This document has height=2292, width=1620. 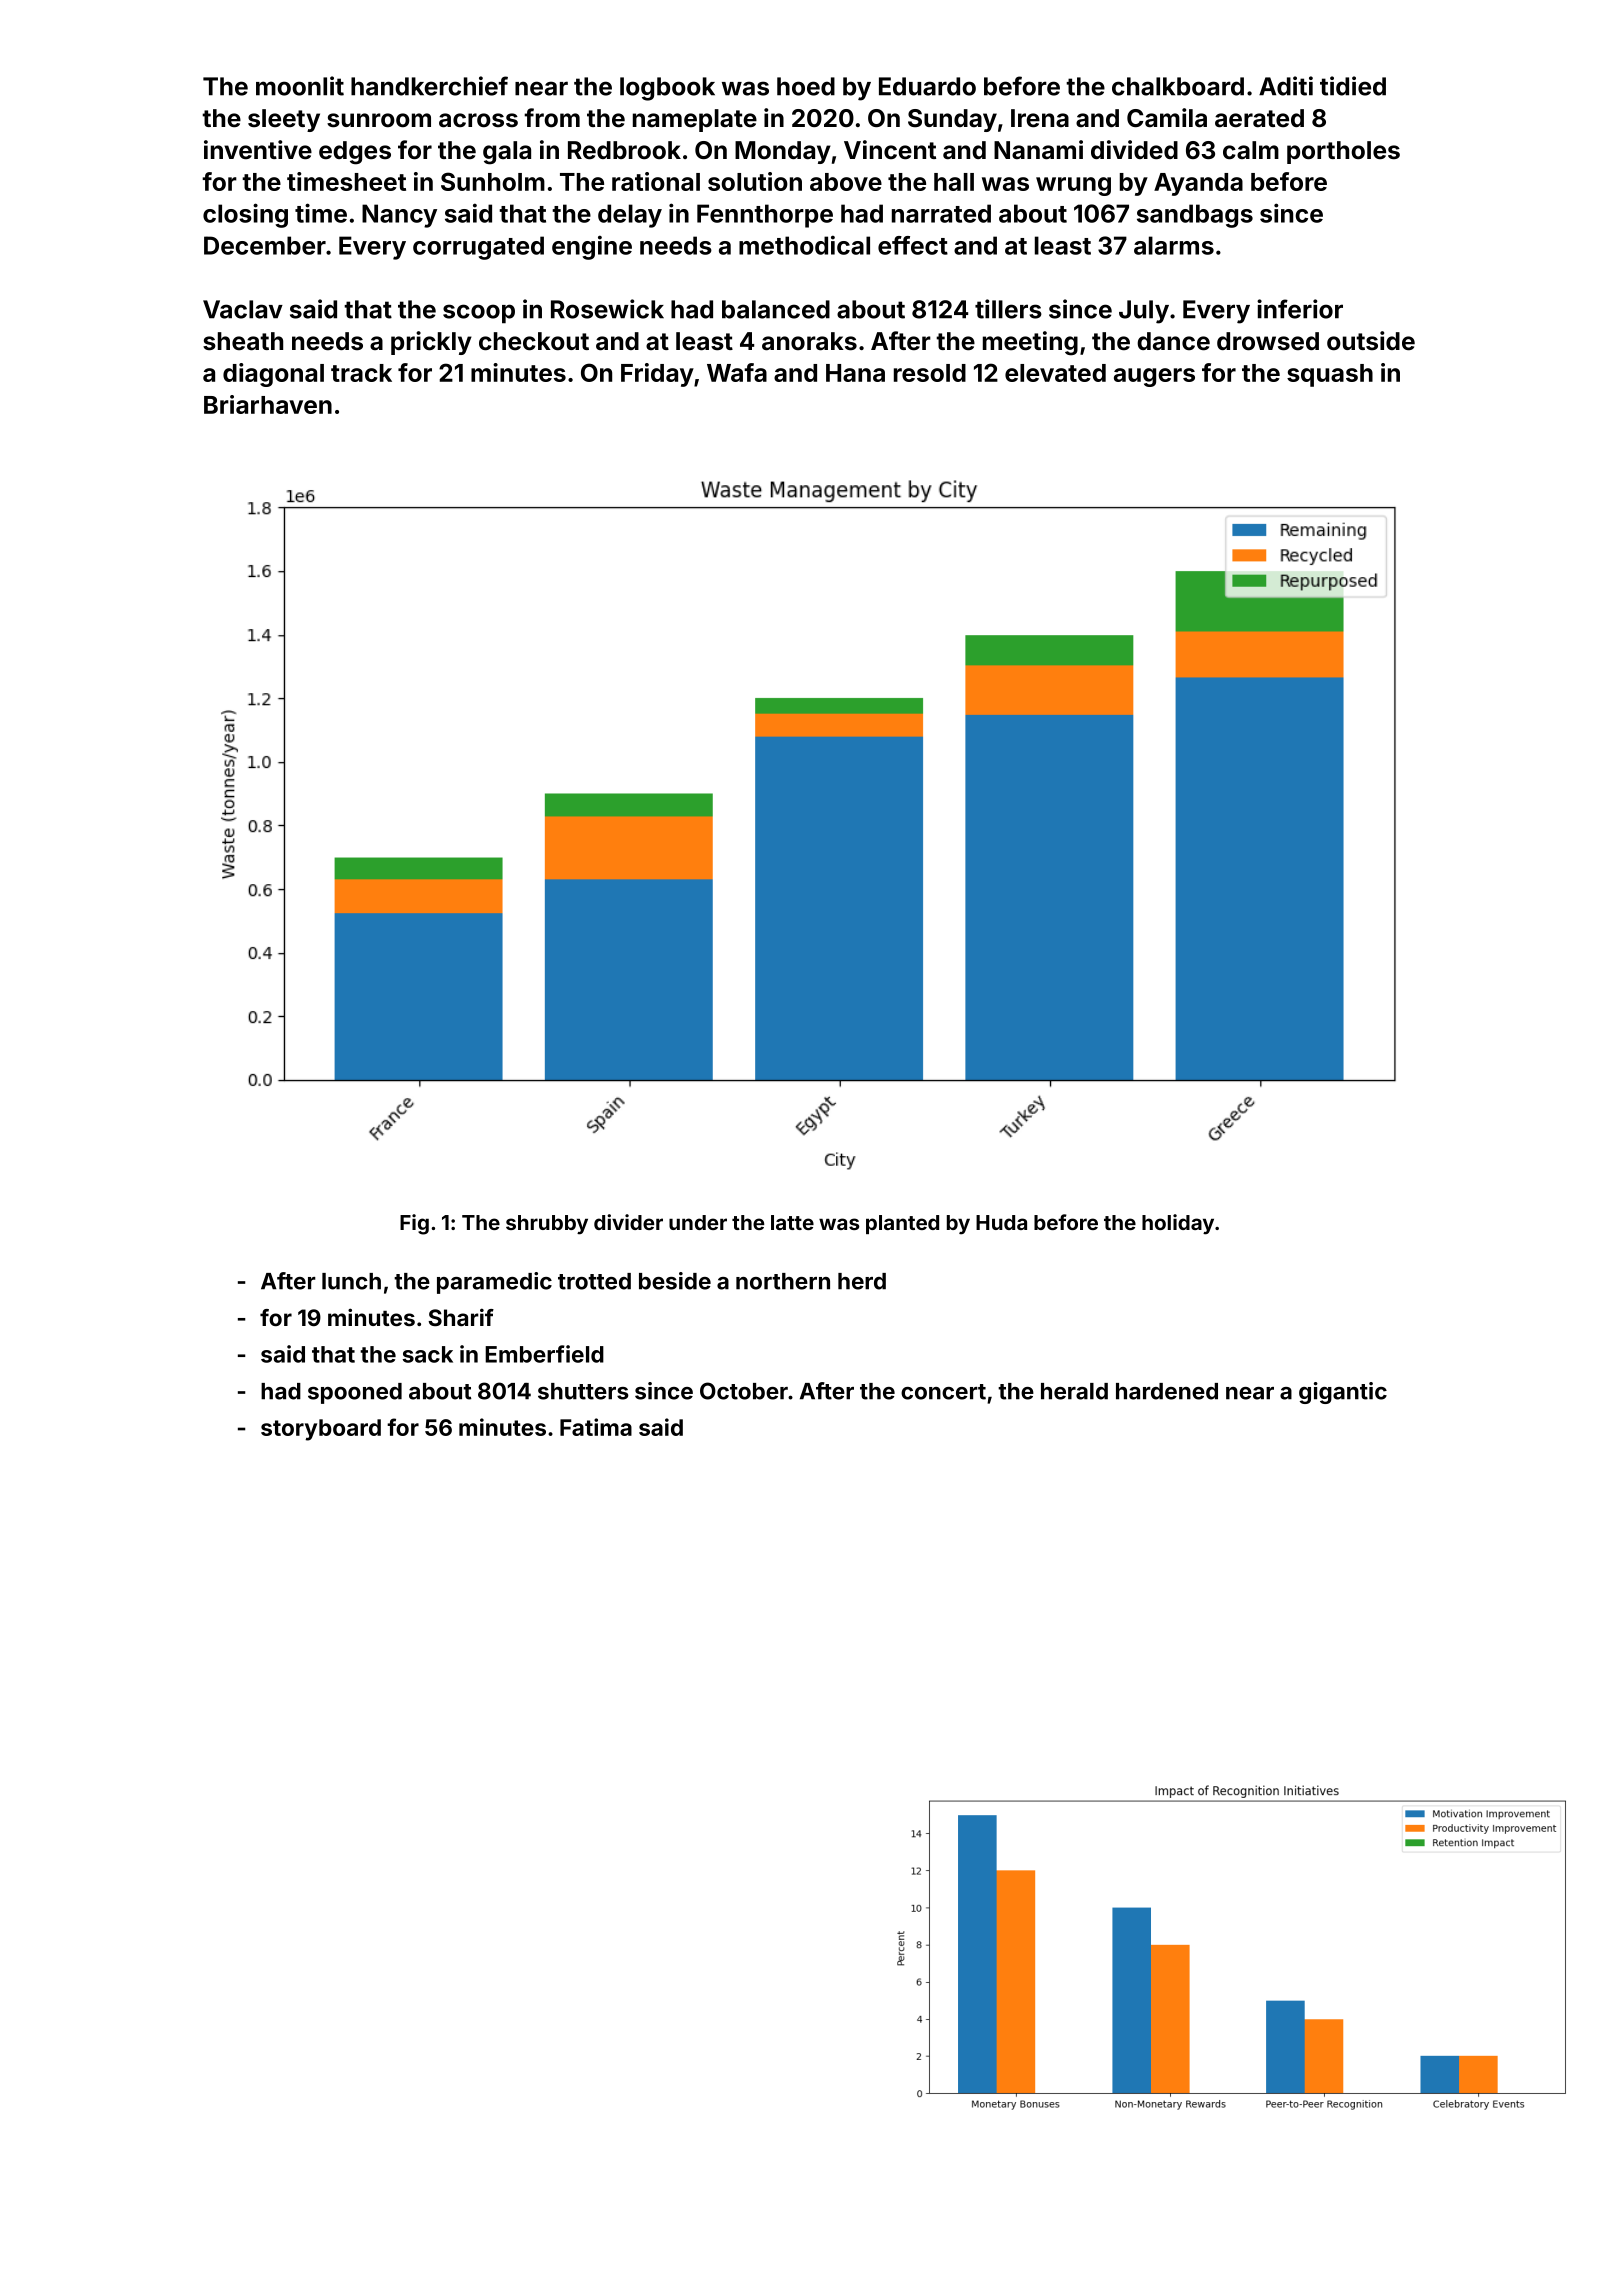 What do you see at coordinates (355, 1393) in the document?
I see `spooned` at bounding box center [355, 1393].
